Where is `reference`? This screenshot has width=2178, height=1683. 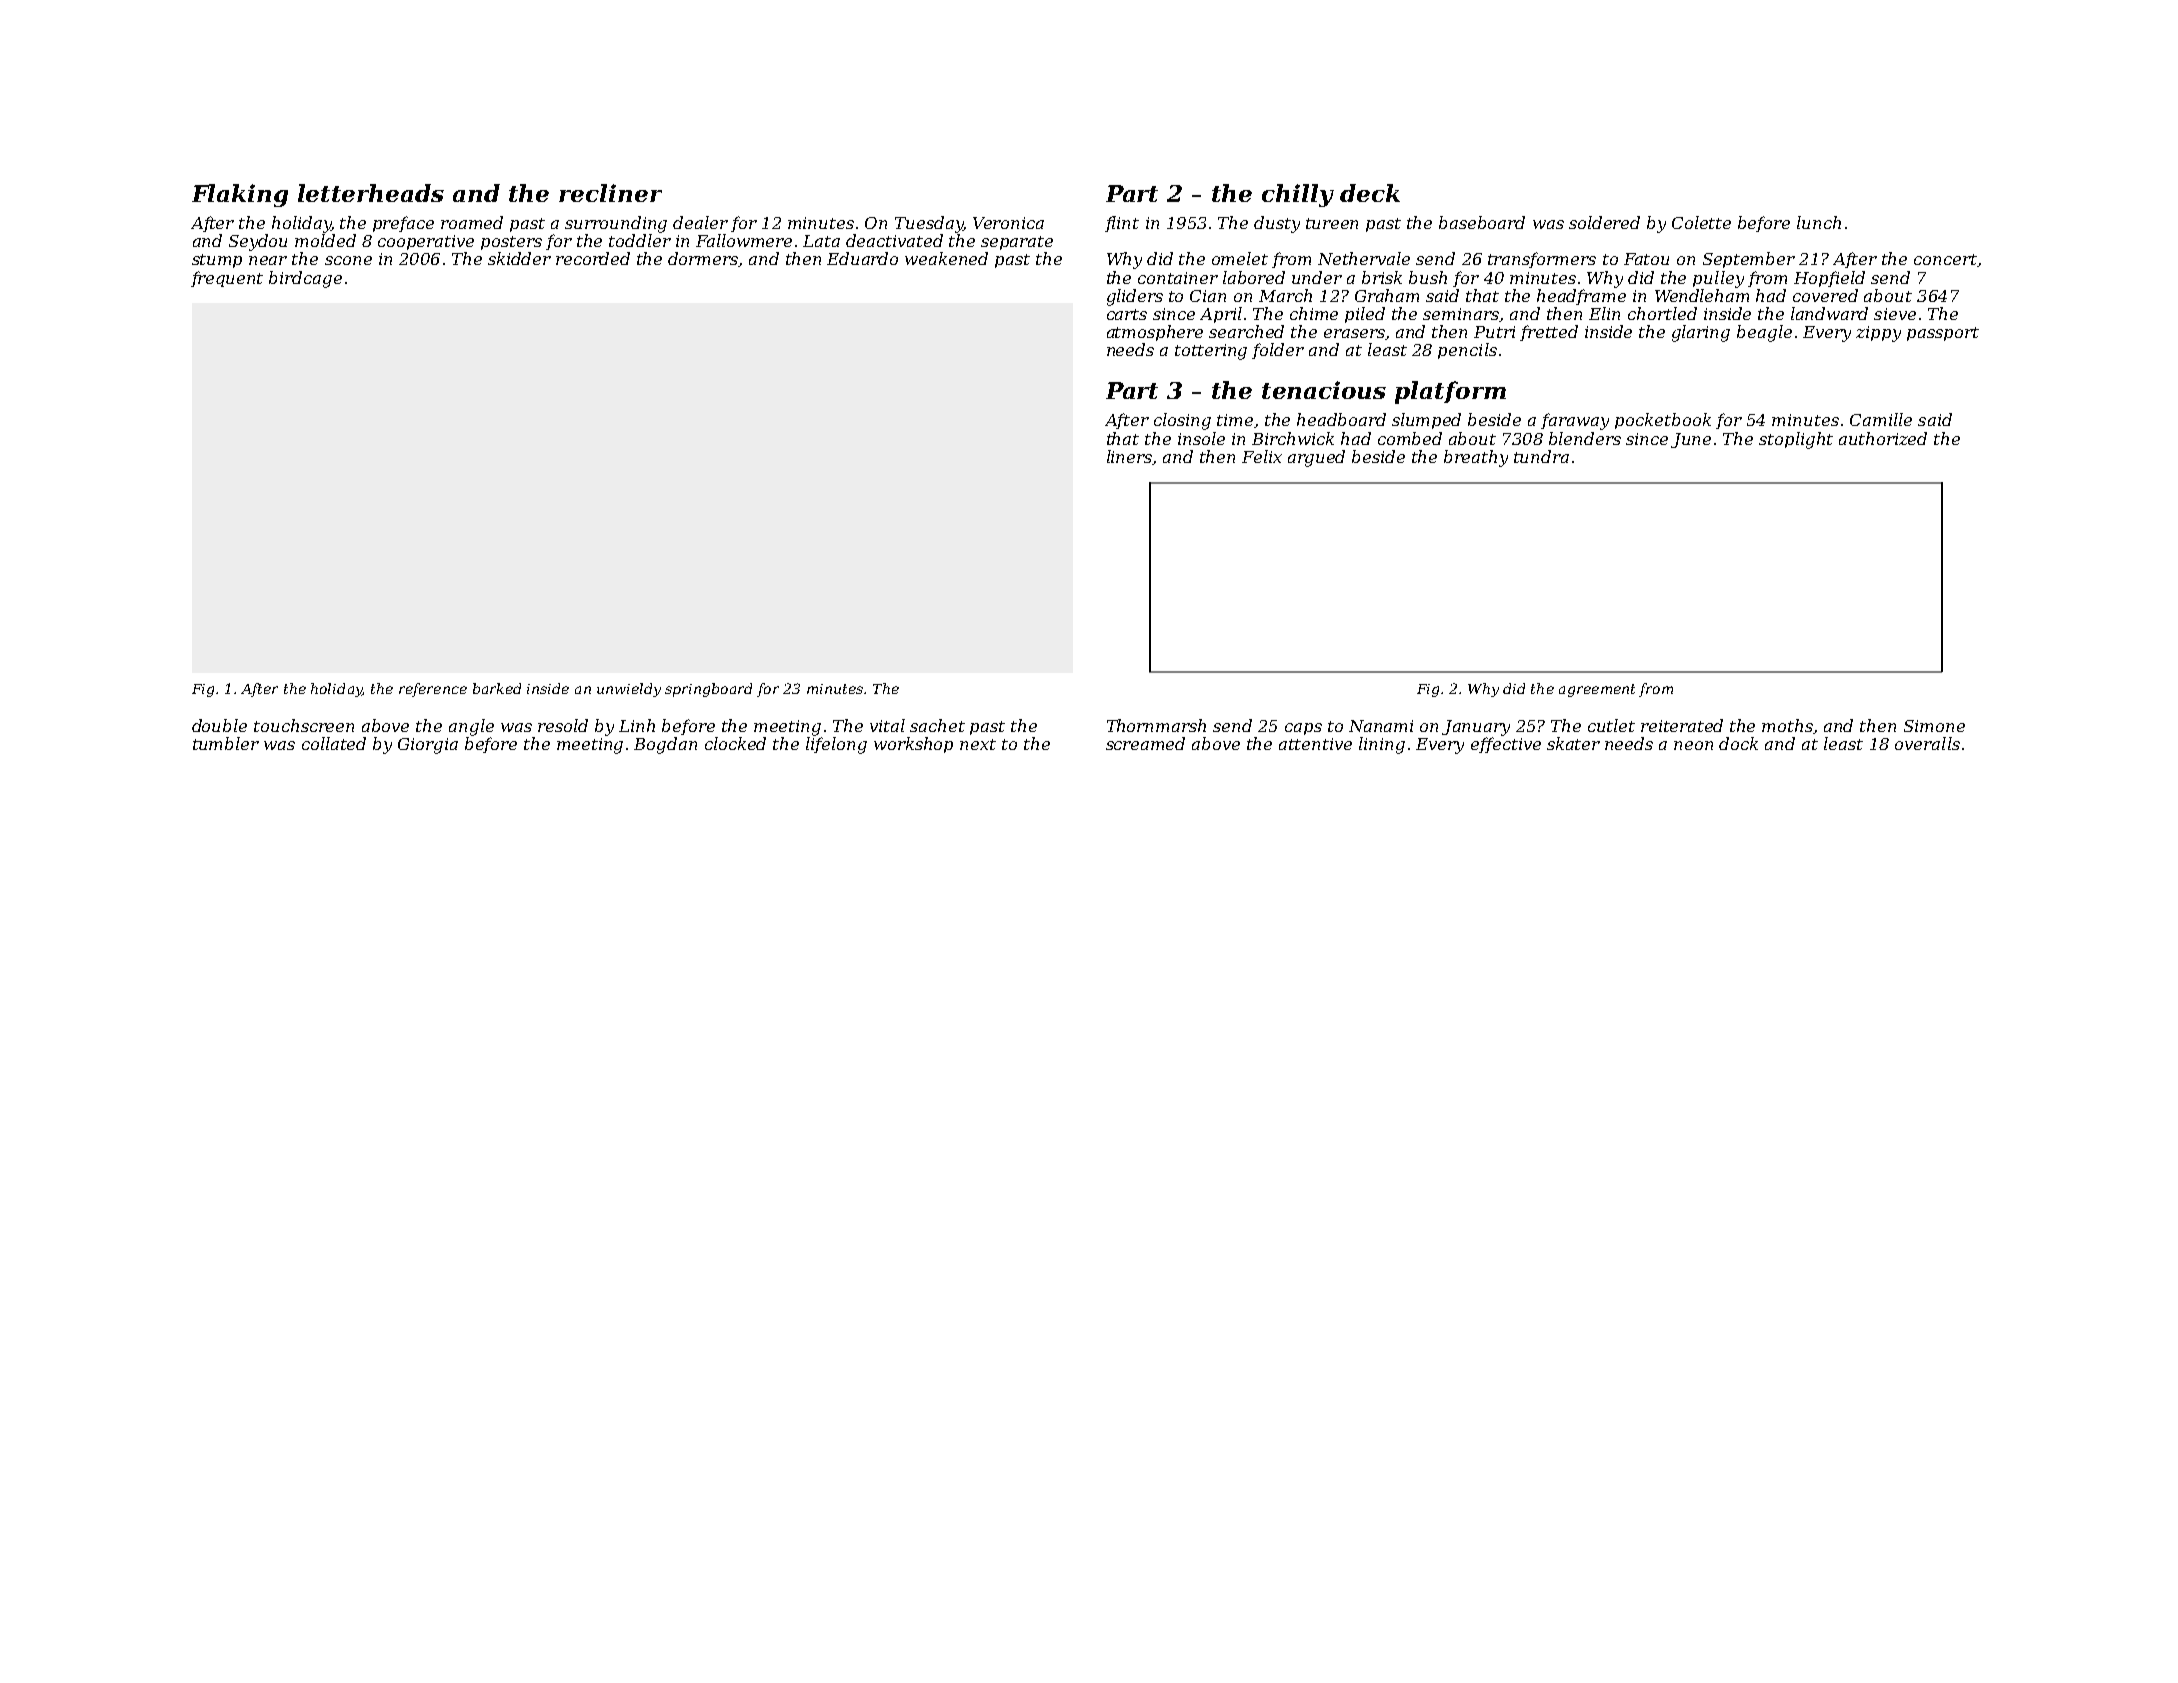
reference is located at coordinates (433, 690).
